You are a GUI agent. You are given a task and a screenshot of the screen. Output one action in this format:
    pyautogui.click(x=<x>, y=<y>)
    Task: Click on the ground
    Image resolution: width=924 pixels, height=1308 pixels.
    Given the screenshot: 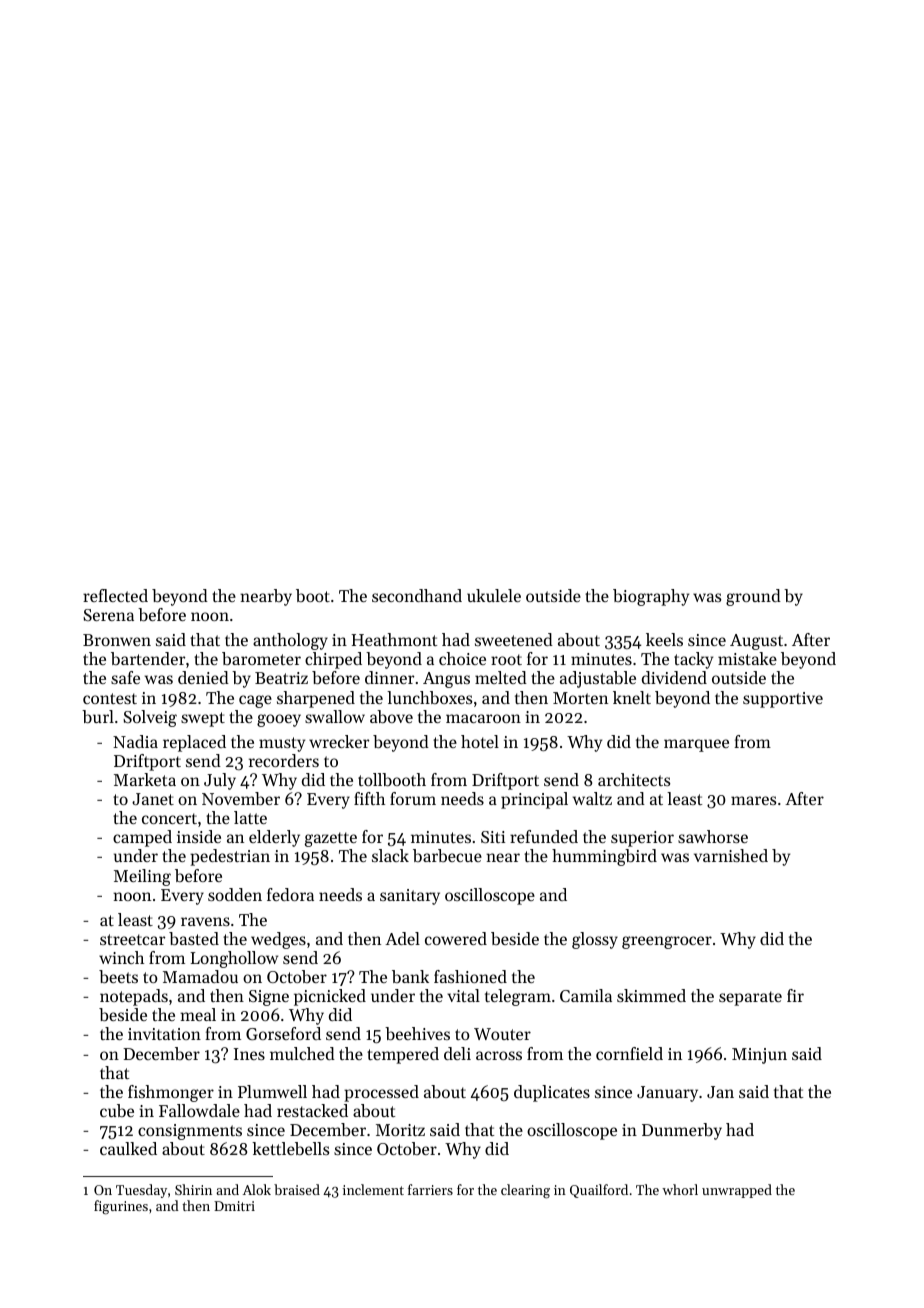 What is the action you would take?
    pyautogui.click(x=753, y=597)
